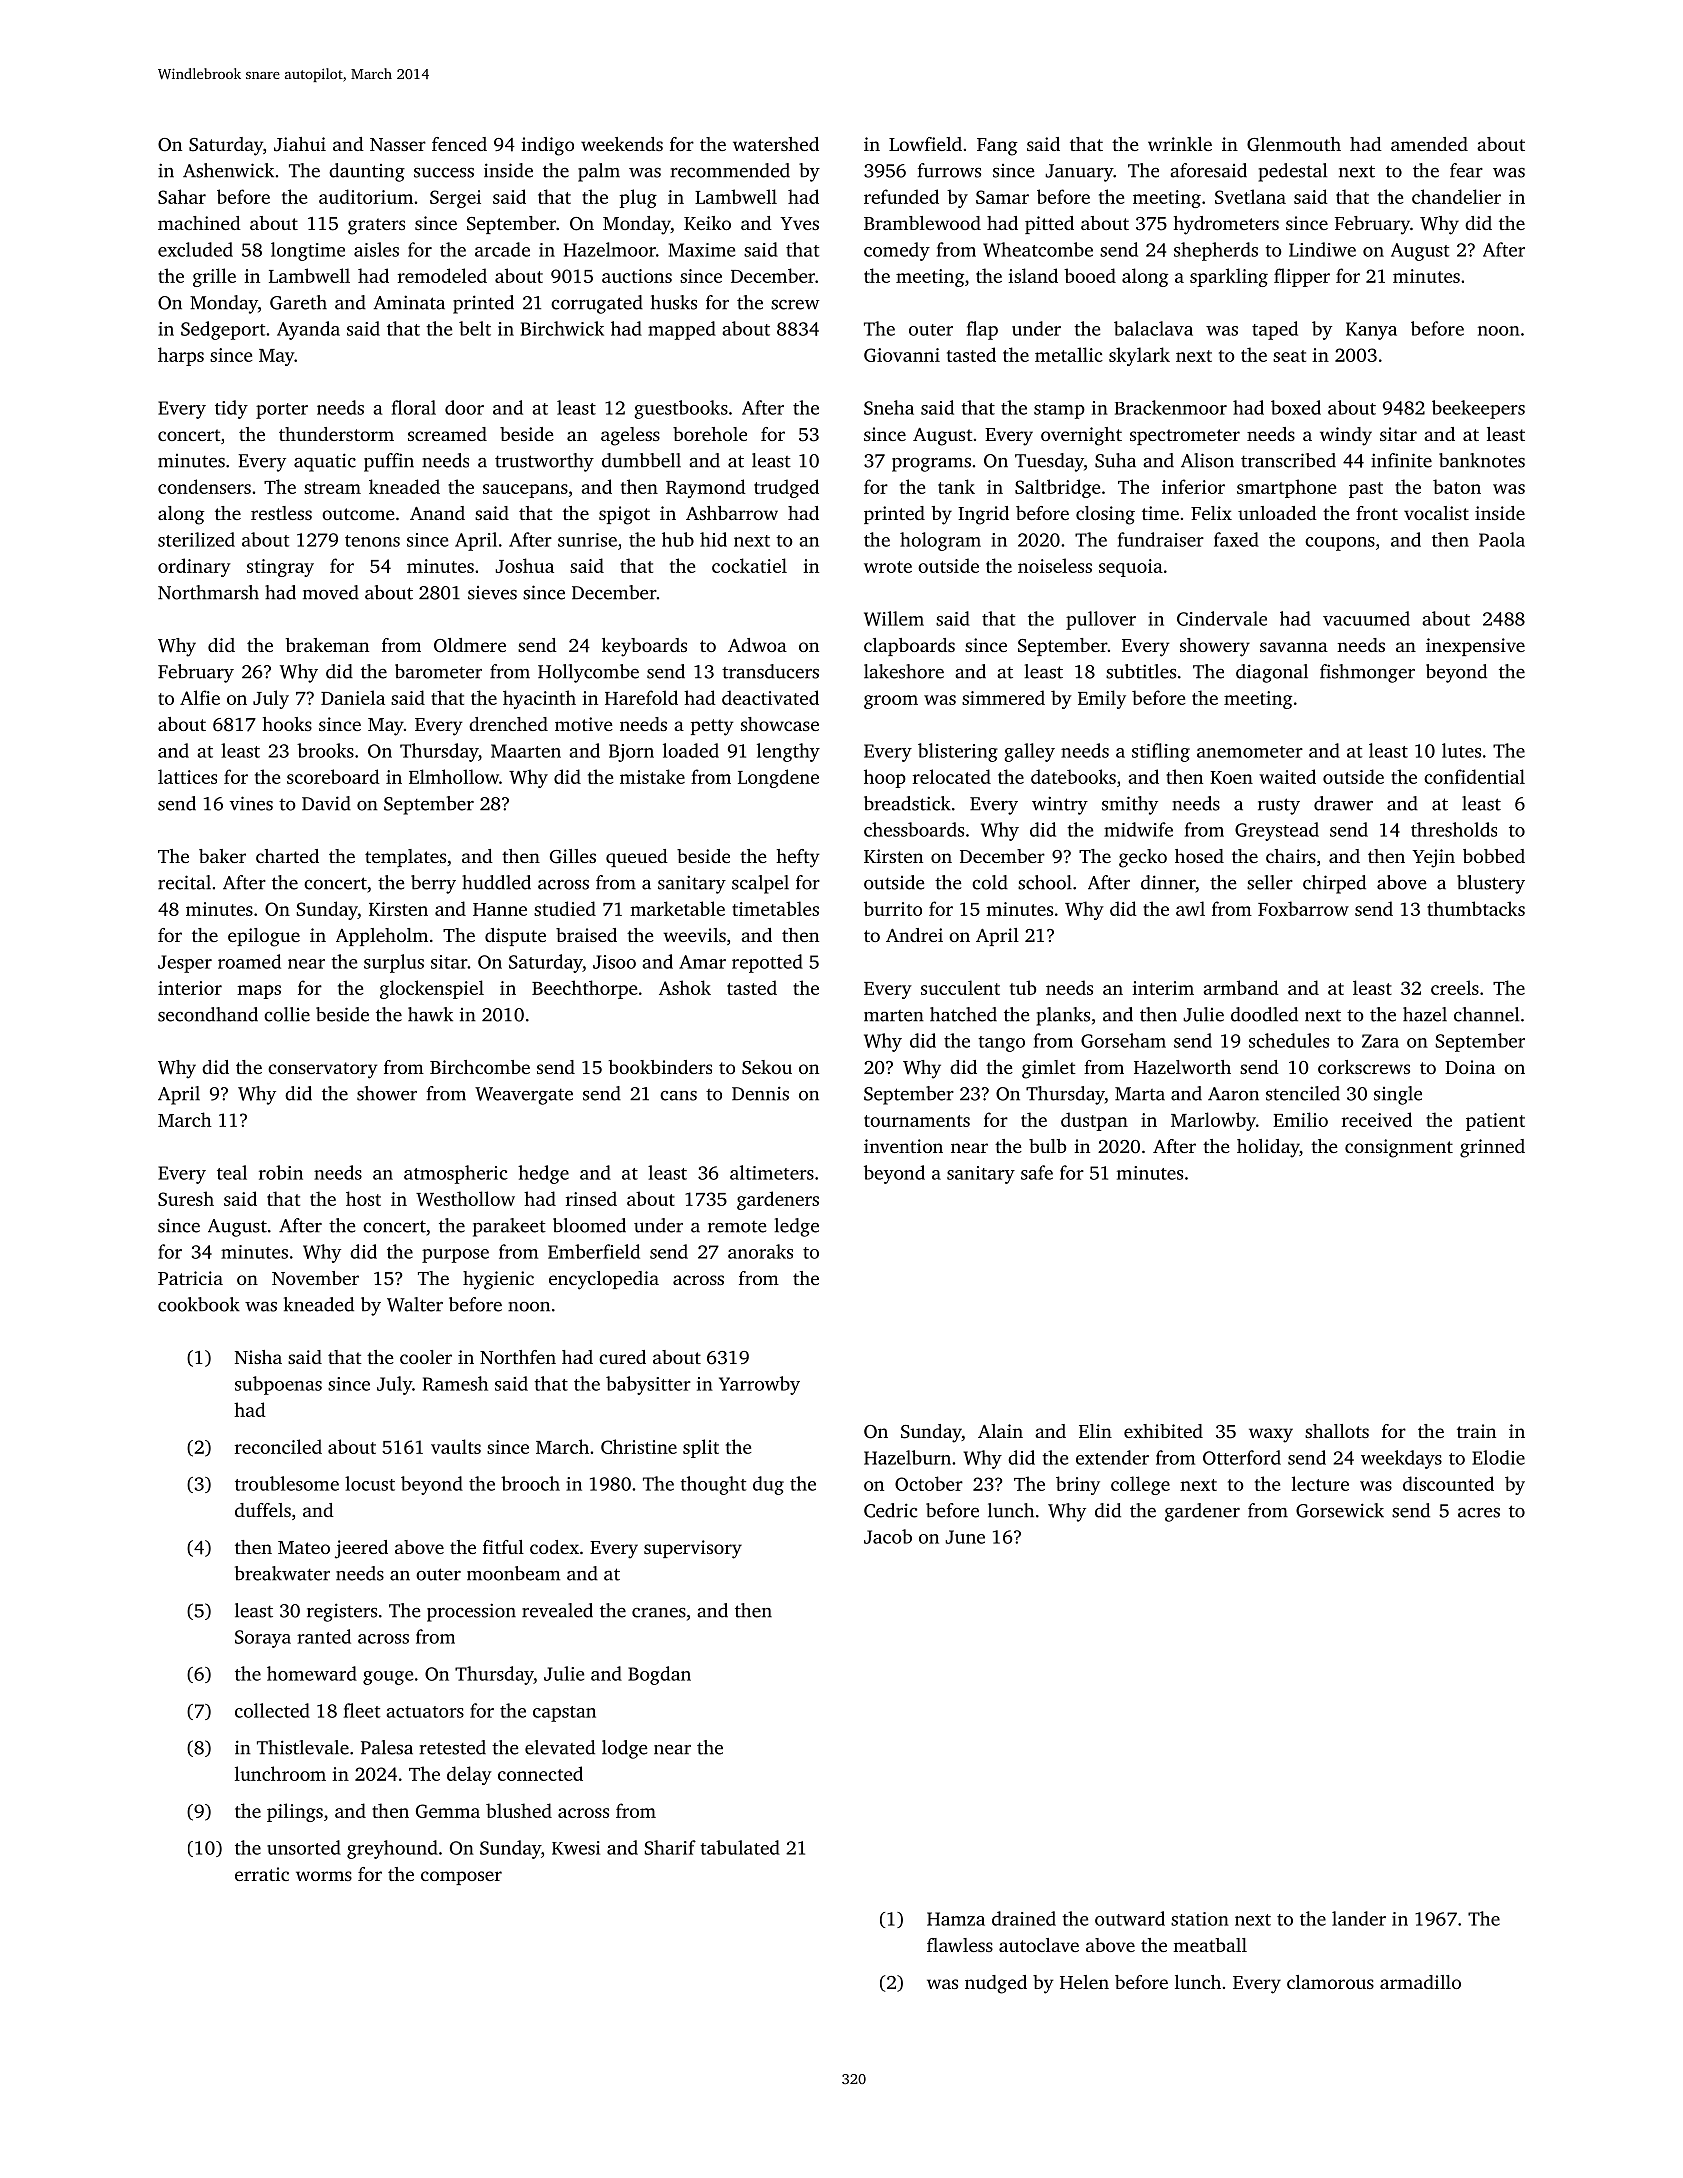 Image resolution: width=1683 pixels, height=2178 pixels. What do you see at coordinates (1476, 1431) in the screenshot?
I see `train` at bounding box center [1476, 1431].
